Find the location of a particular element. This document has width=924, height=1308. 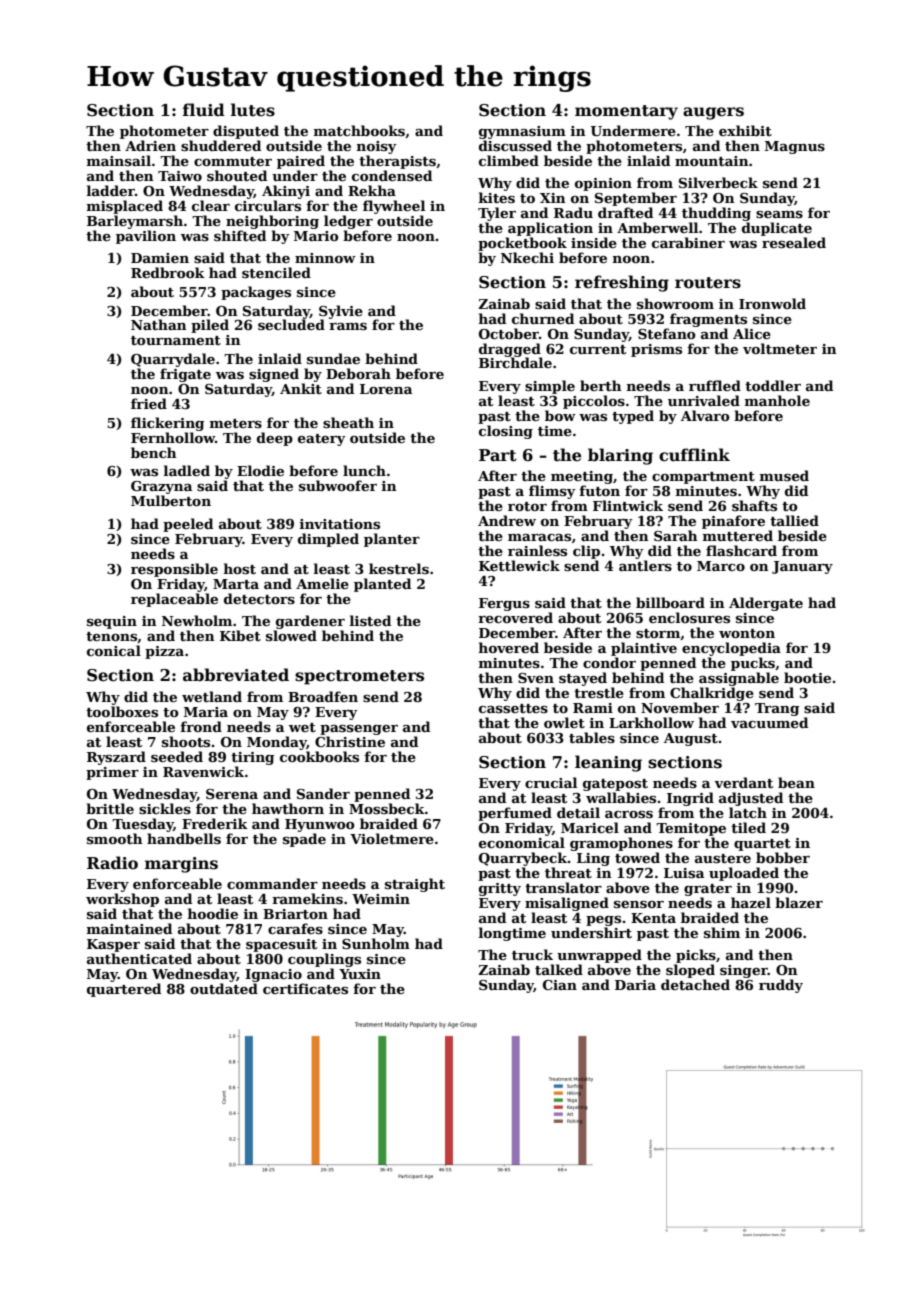

detectors is located at coordinates (259, 598).
